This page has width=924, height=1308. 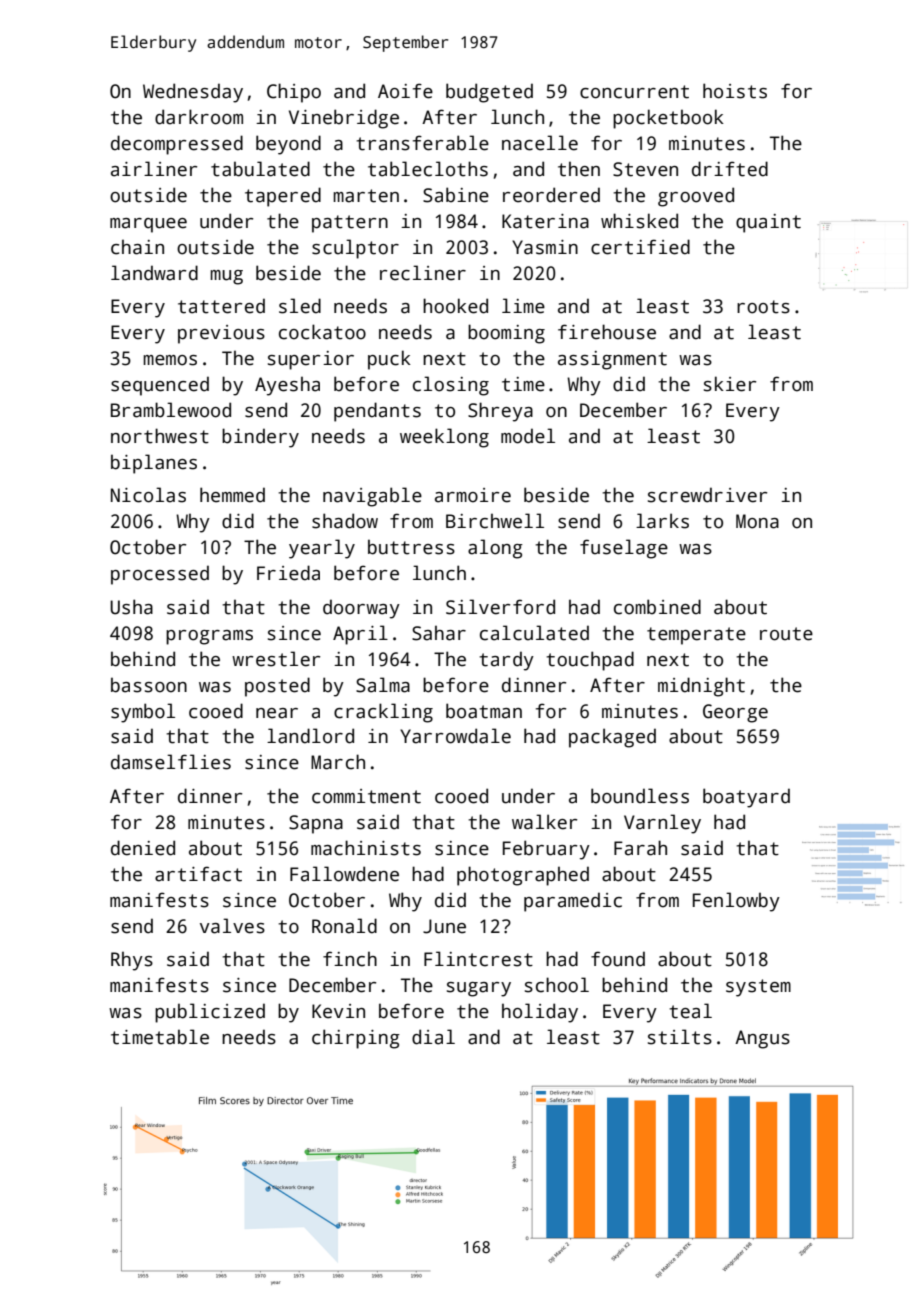 I want to click on hoists, so click(x=735, y=91).
